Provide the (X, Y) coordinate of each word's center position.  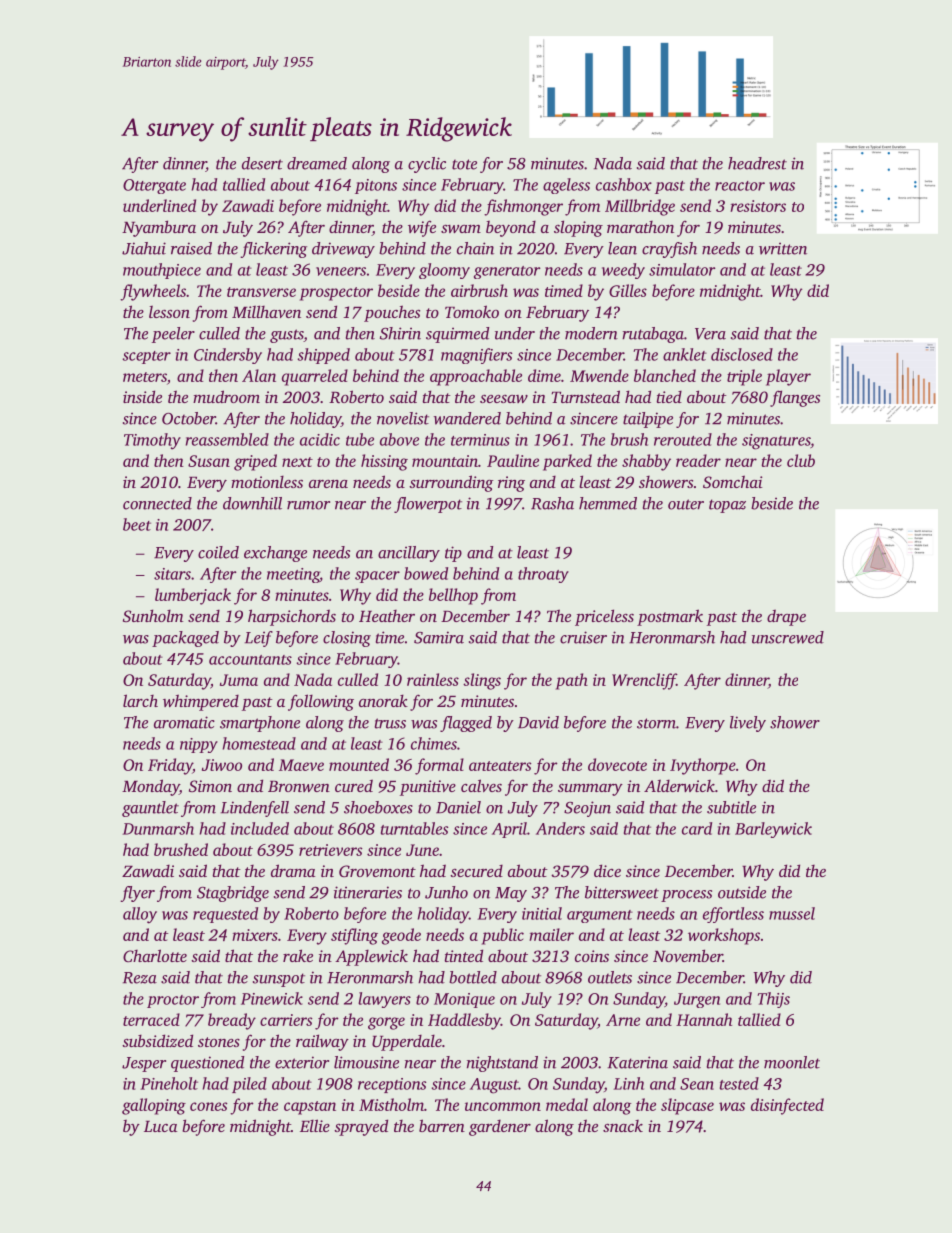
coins (592, 956)
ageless (566, 186)
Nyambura (159, 228)
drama (293, 870)
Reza (140, 978)
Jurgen (697, 1000)
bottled (473, 977)
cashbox (624, 184)
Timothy (152, 441)
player (788, 377)
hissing (384, 462)
